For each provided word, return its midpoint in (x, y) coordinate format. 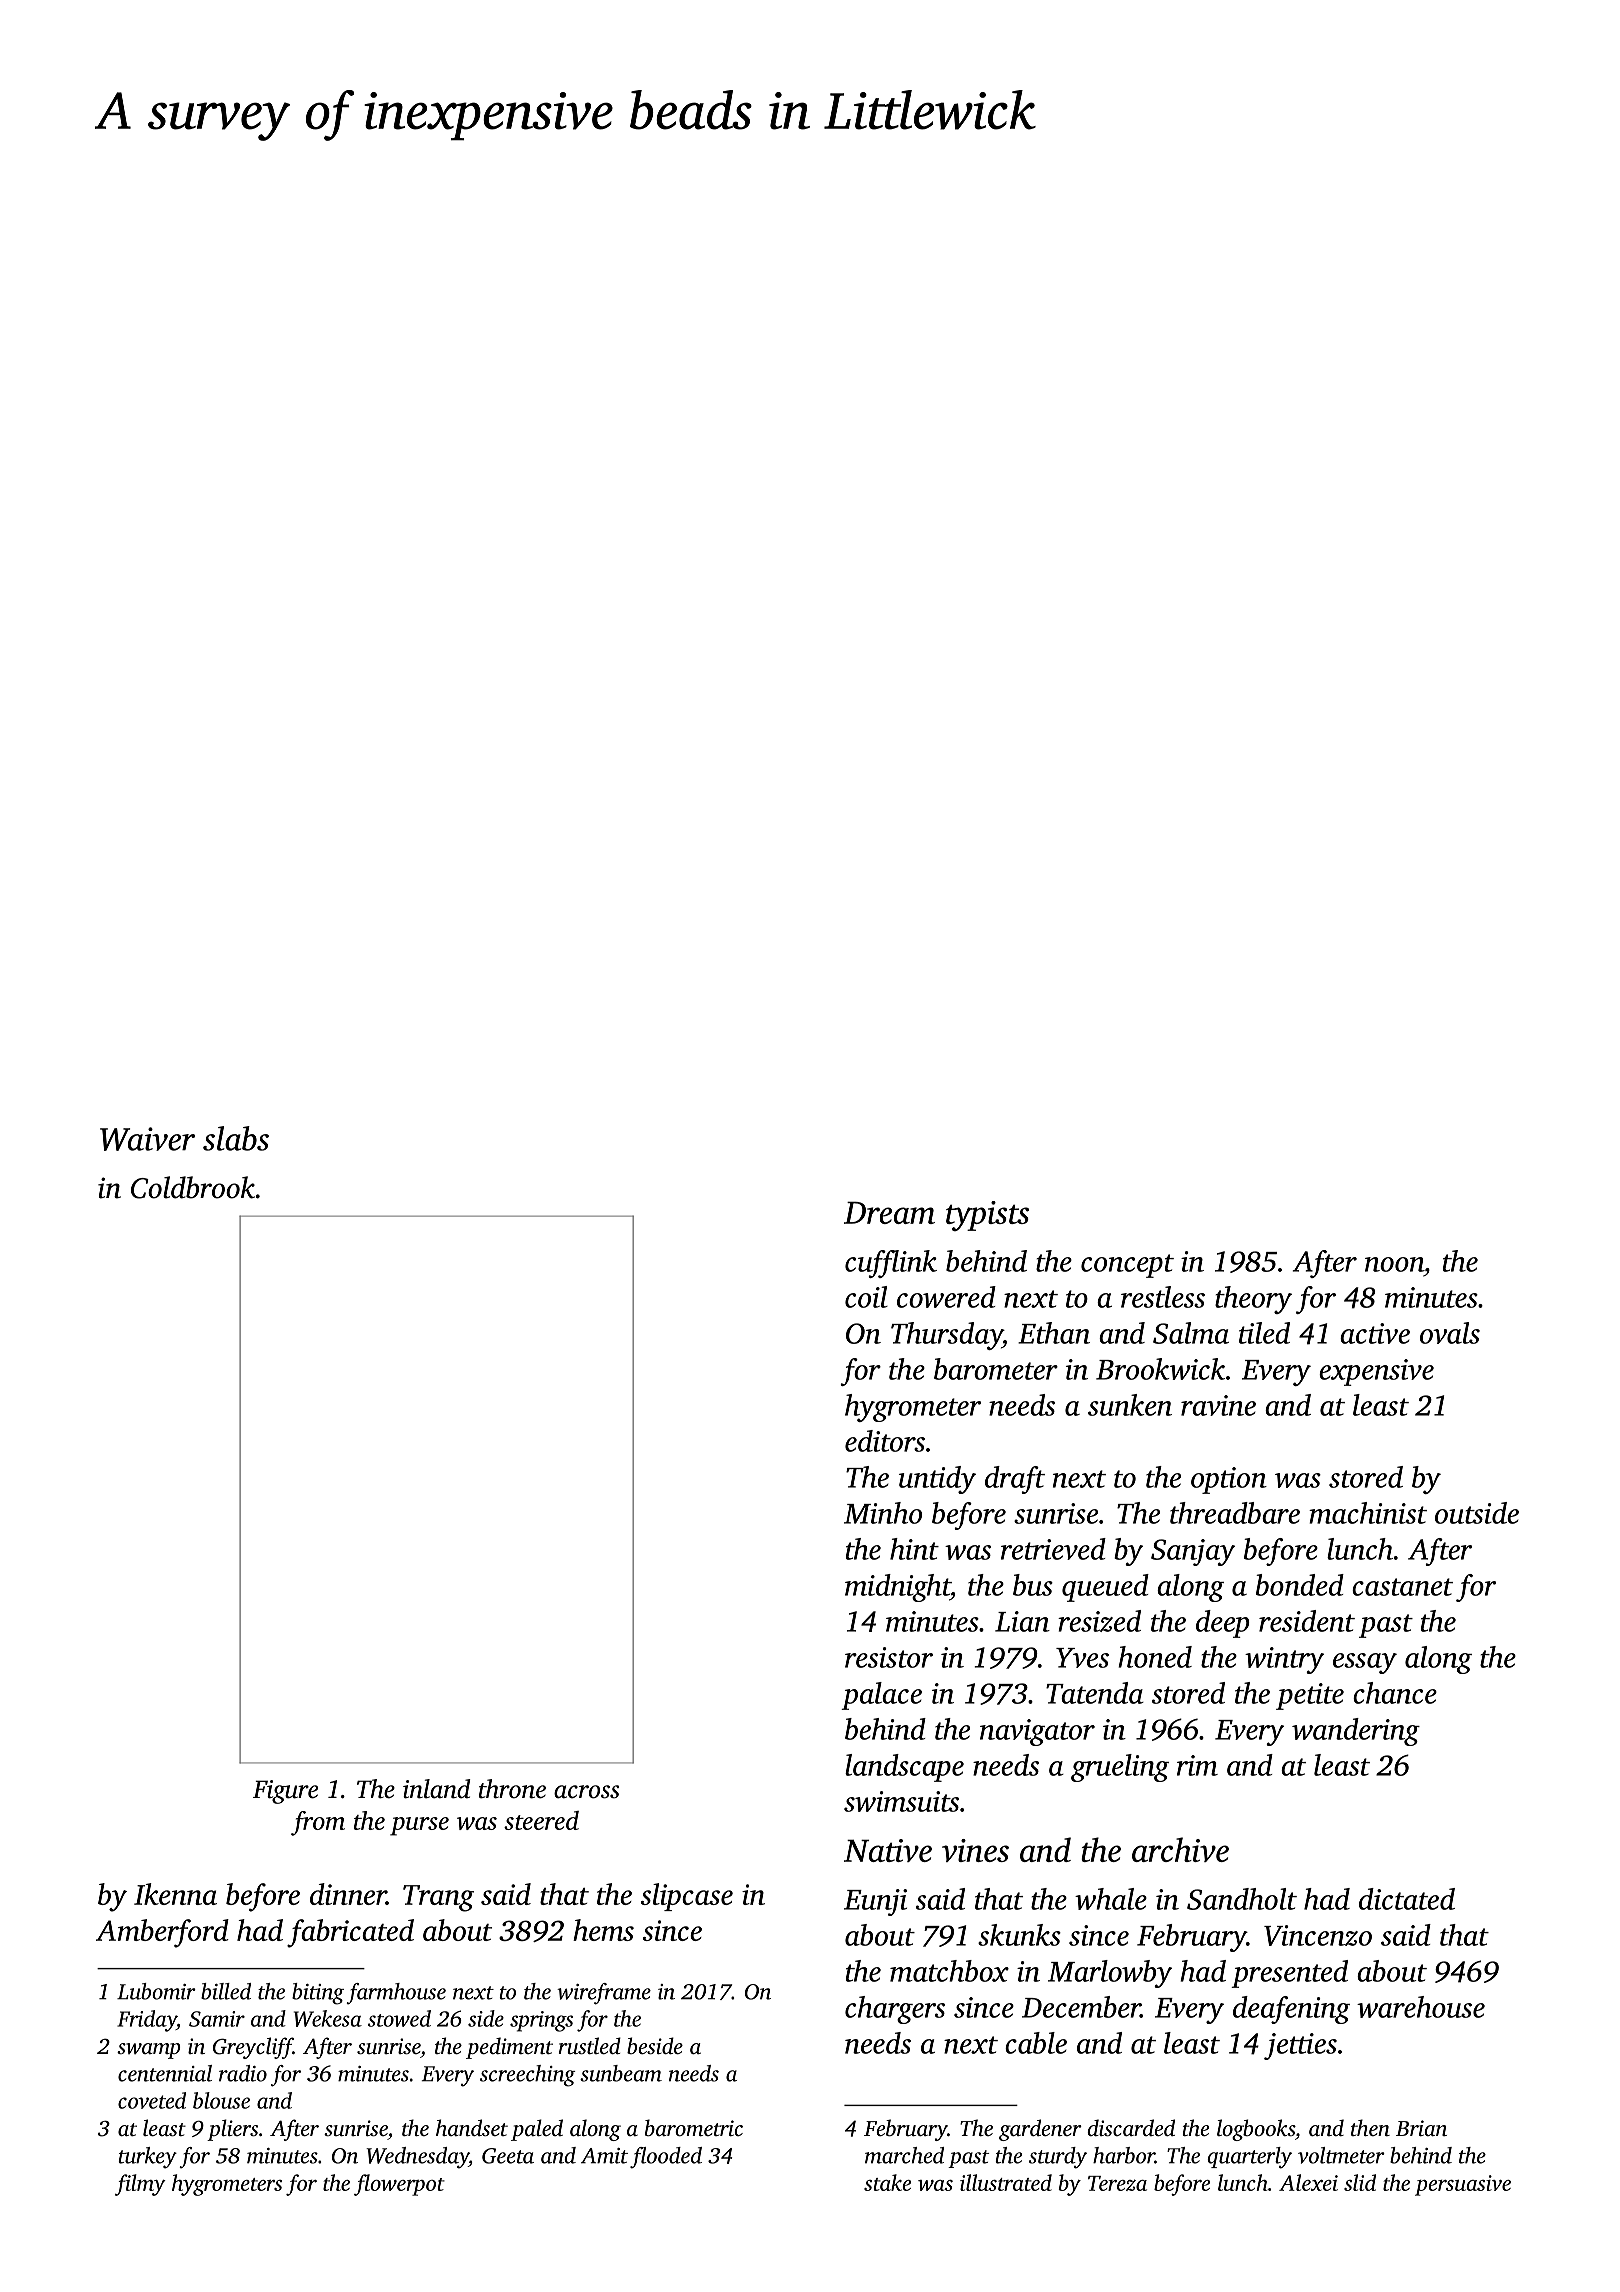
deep (1222, 1624)
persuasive (1463, 2185)
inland (437, 1789)
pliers (232, 2130)
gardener (1040, 2130)
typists (987, 1216)
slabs (236, 1138)
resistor (889, 1657)
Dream (889, 1212)
